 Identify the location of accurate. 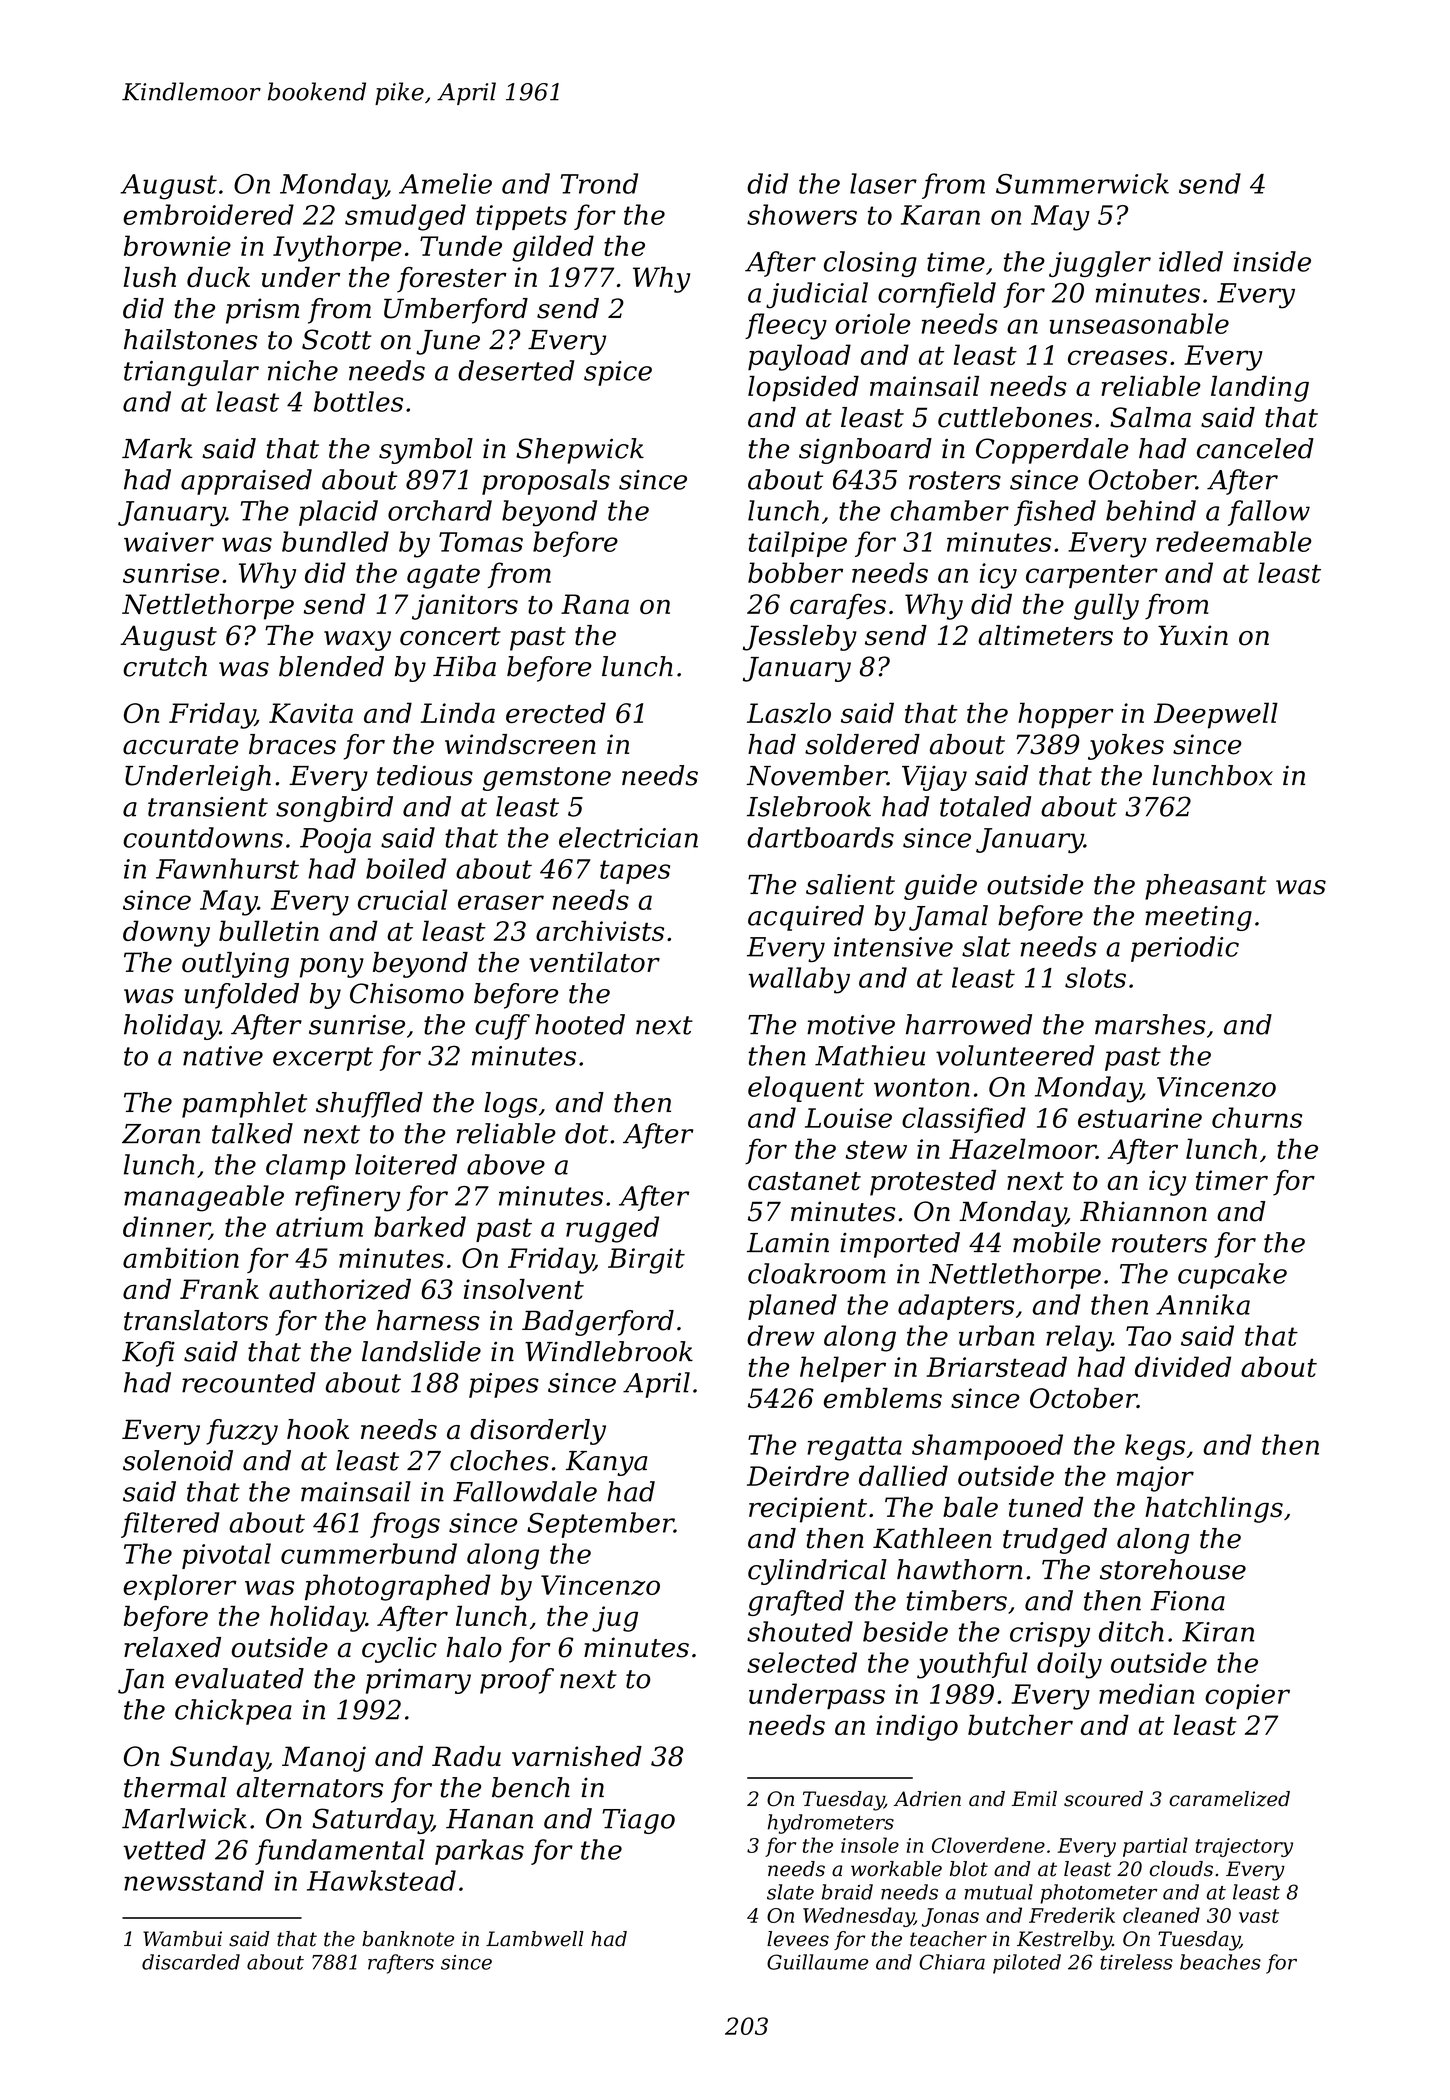
(180, 745).
